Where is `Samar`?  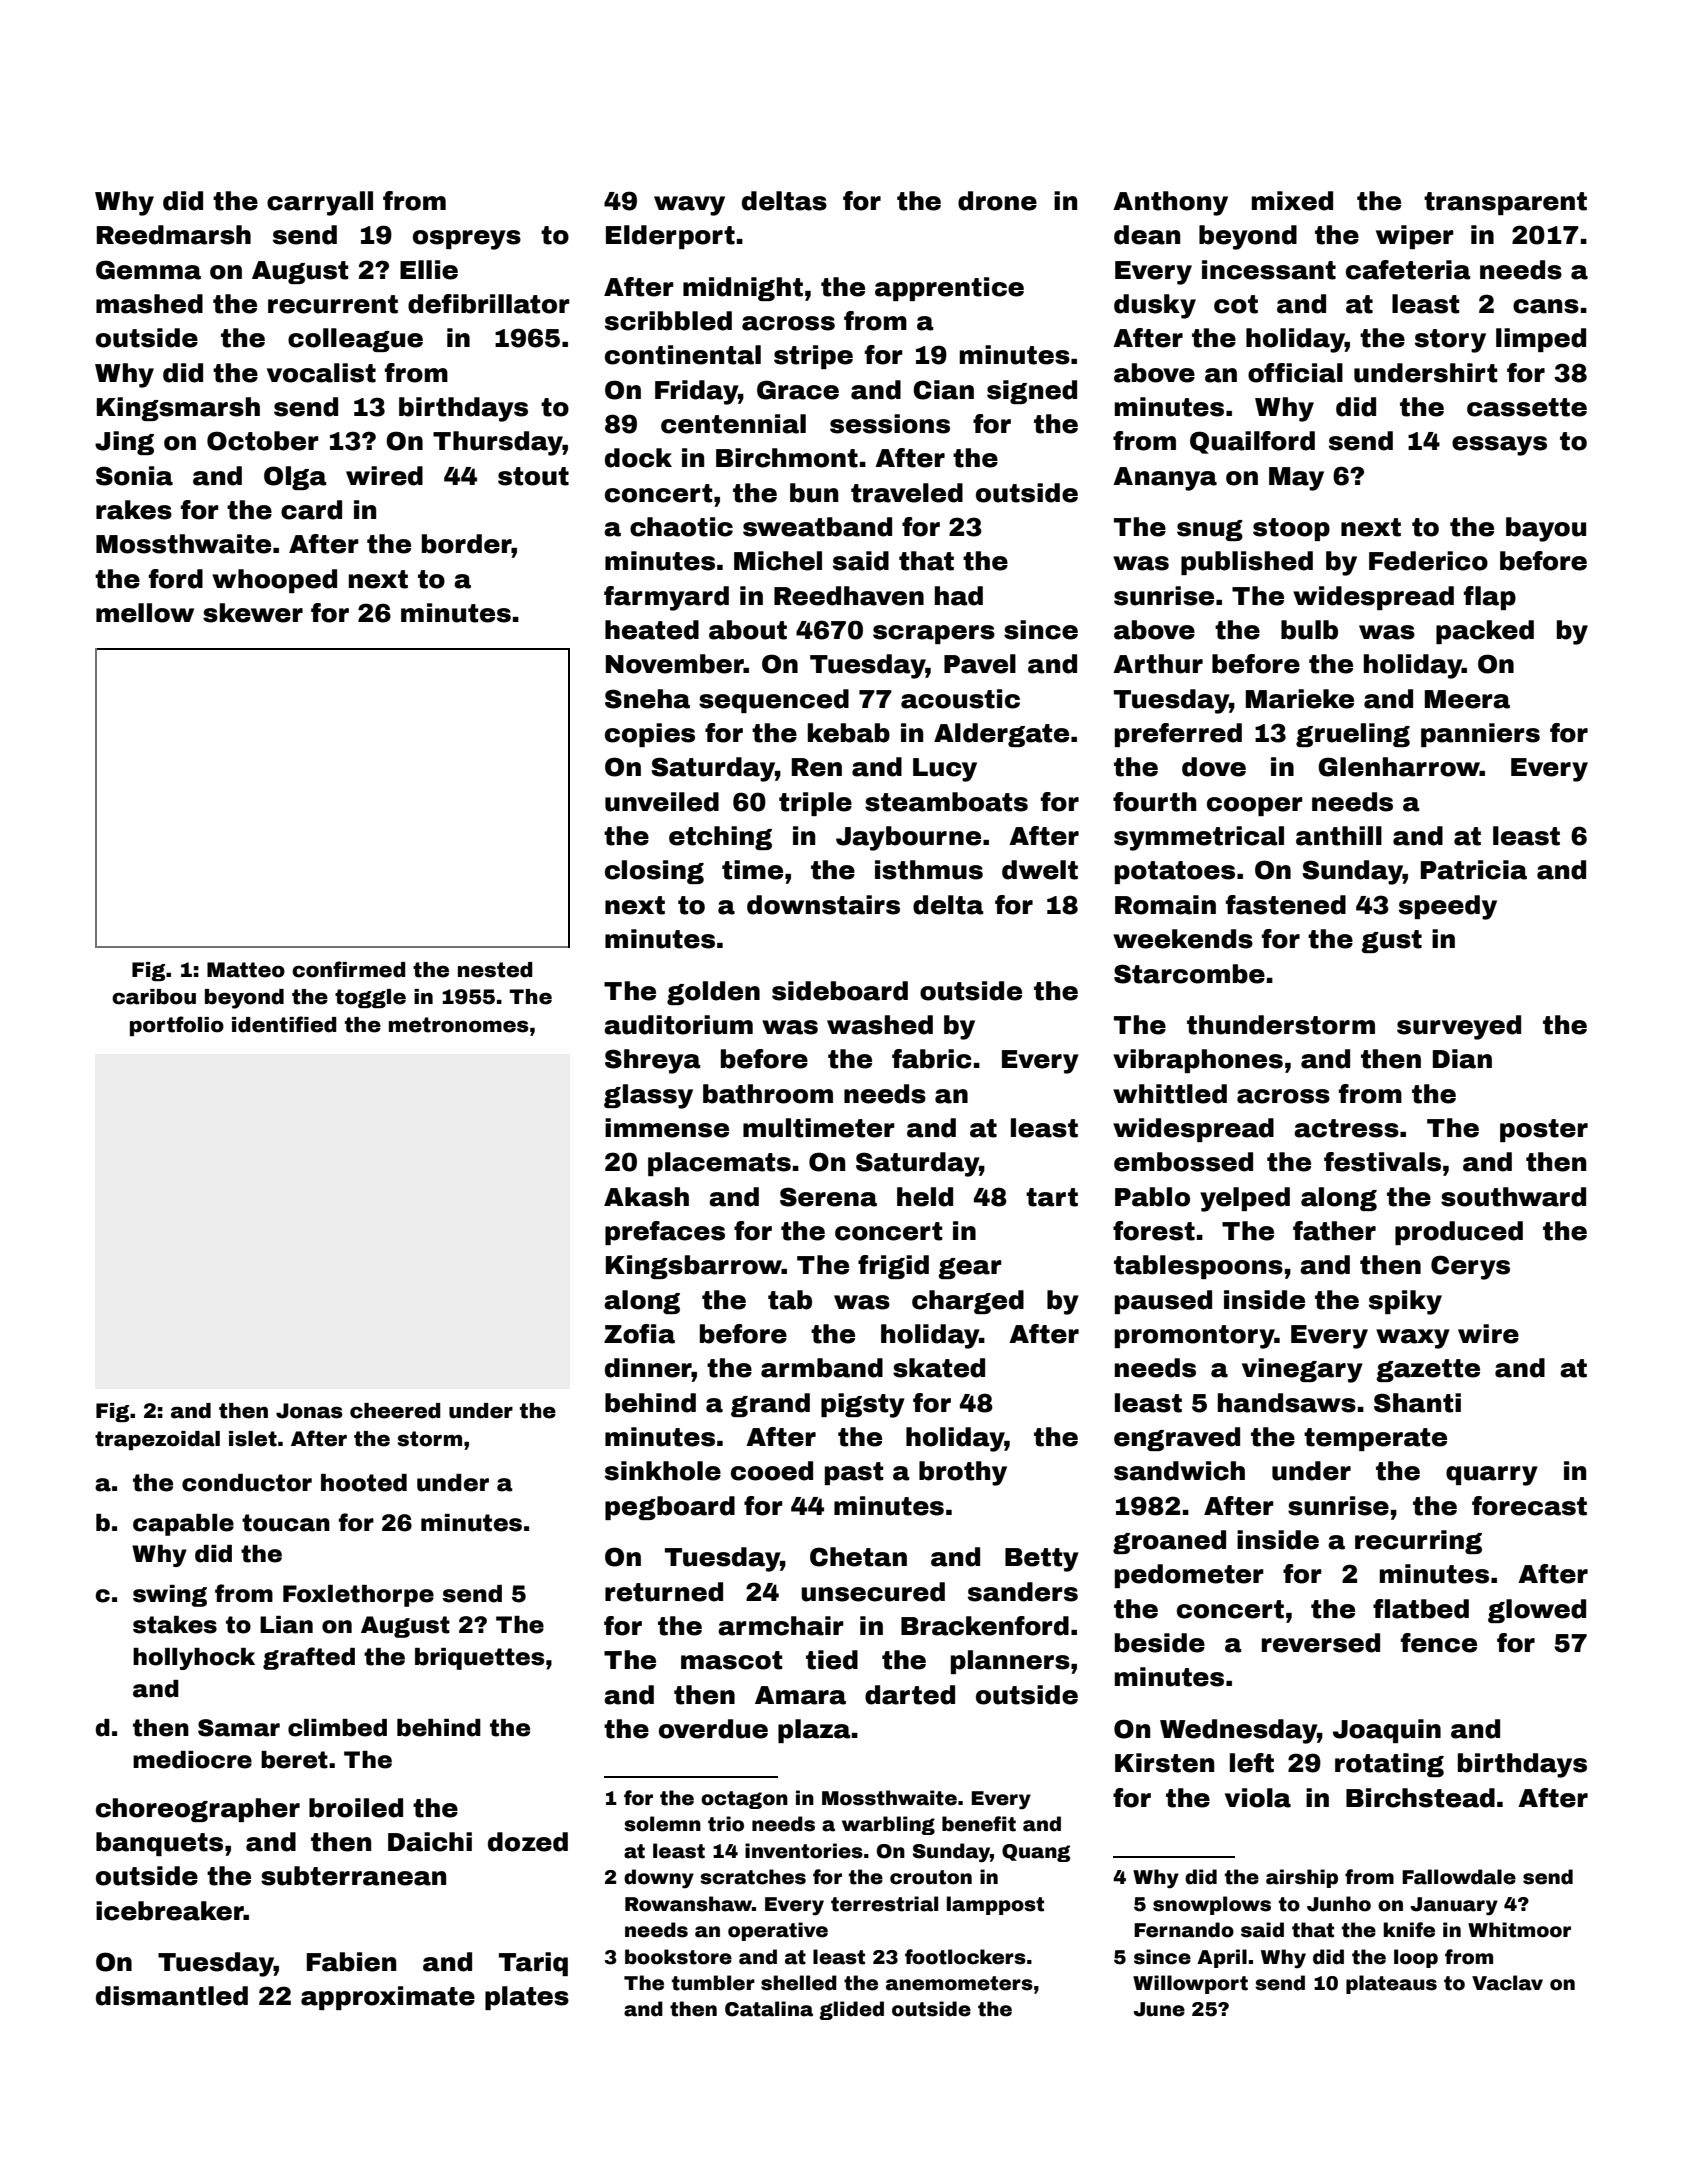 Samar is located at coordinates (239, 1728).
